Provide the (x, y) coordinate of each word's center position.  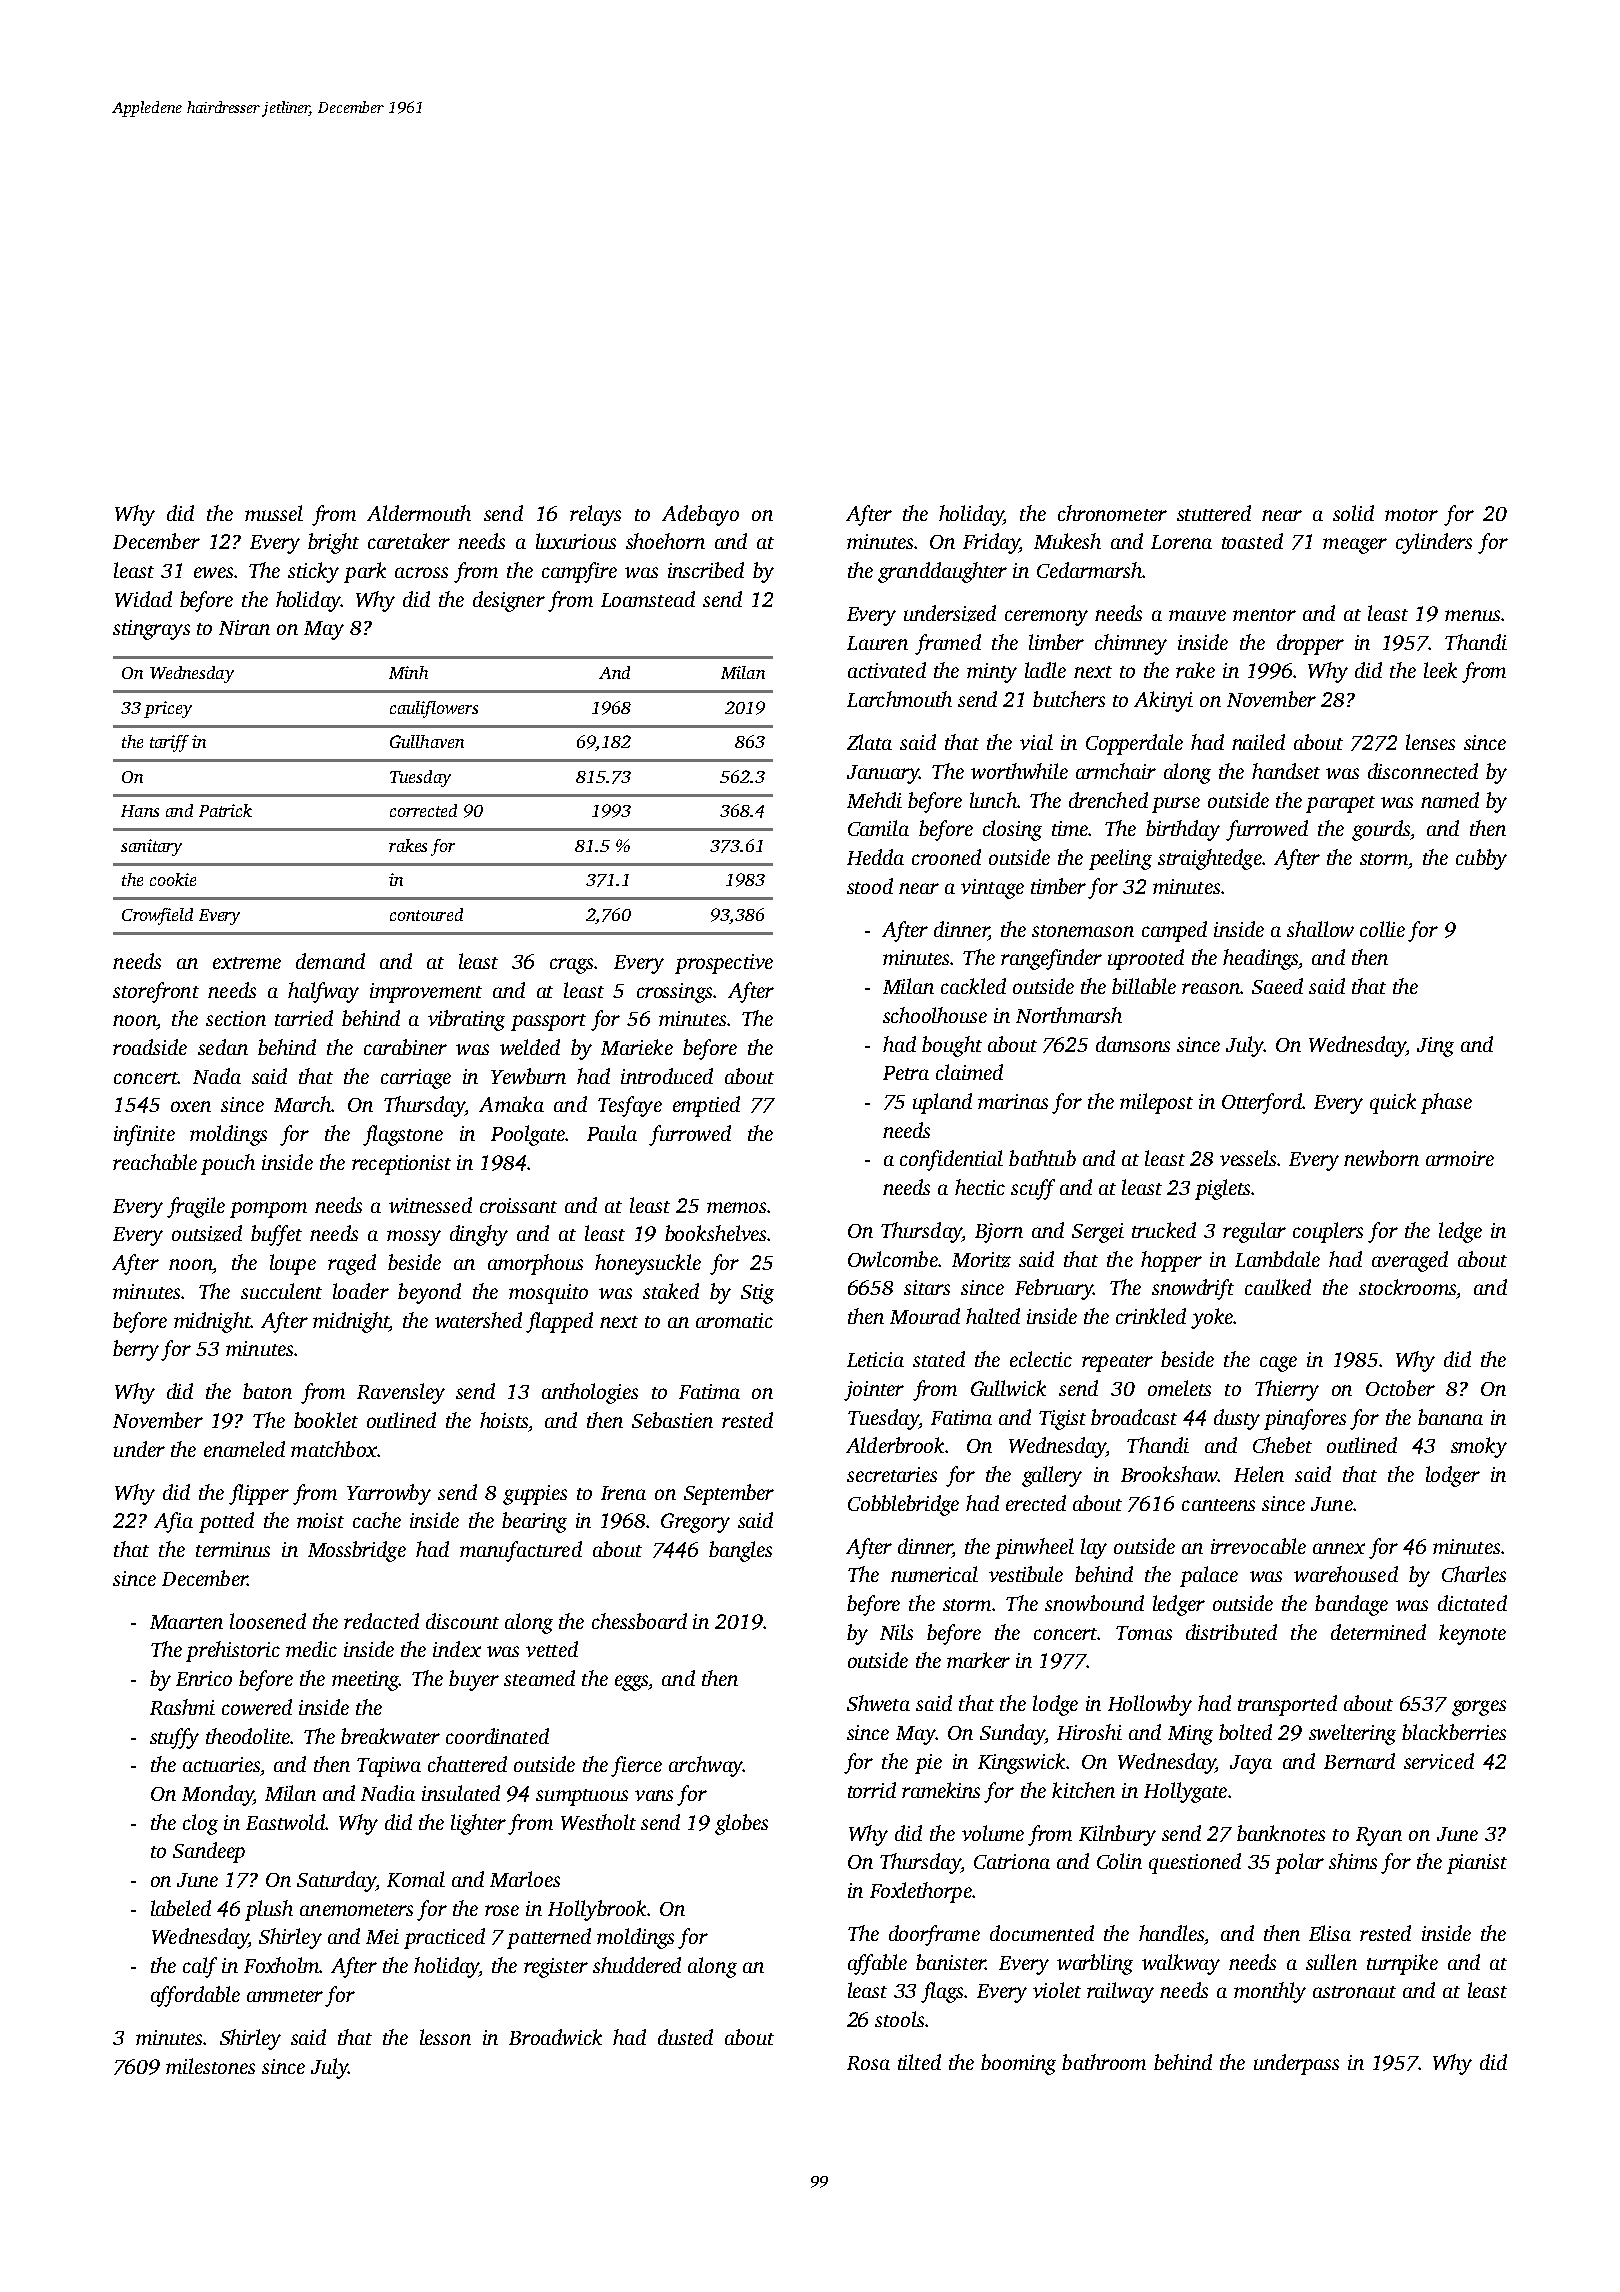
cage (1278, 1364)
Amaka (511, 1104)
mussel (274, 513)
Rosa (868, 2063)
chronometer (1112, 513)
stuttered (1214, 513)
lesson (445, 2037)
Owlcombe (893, 1259)
